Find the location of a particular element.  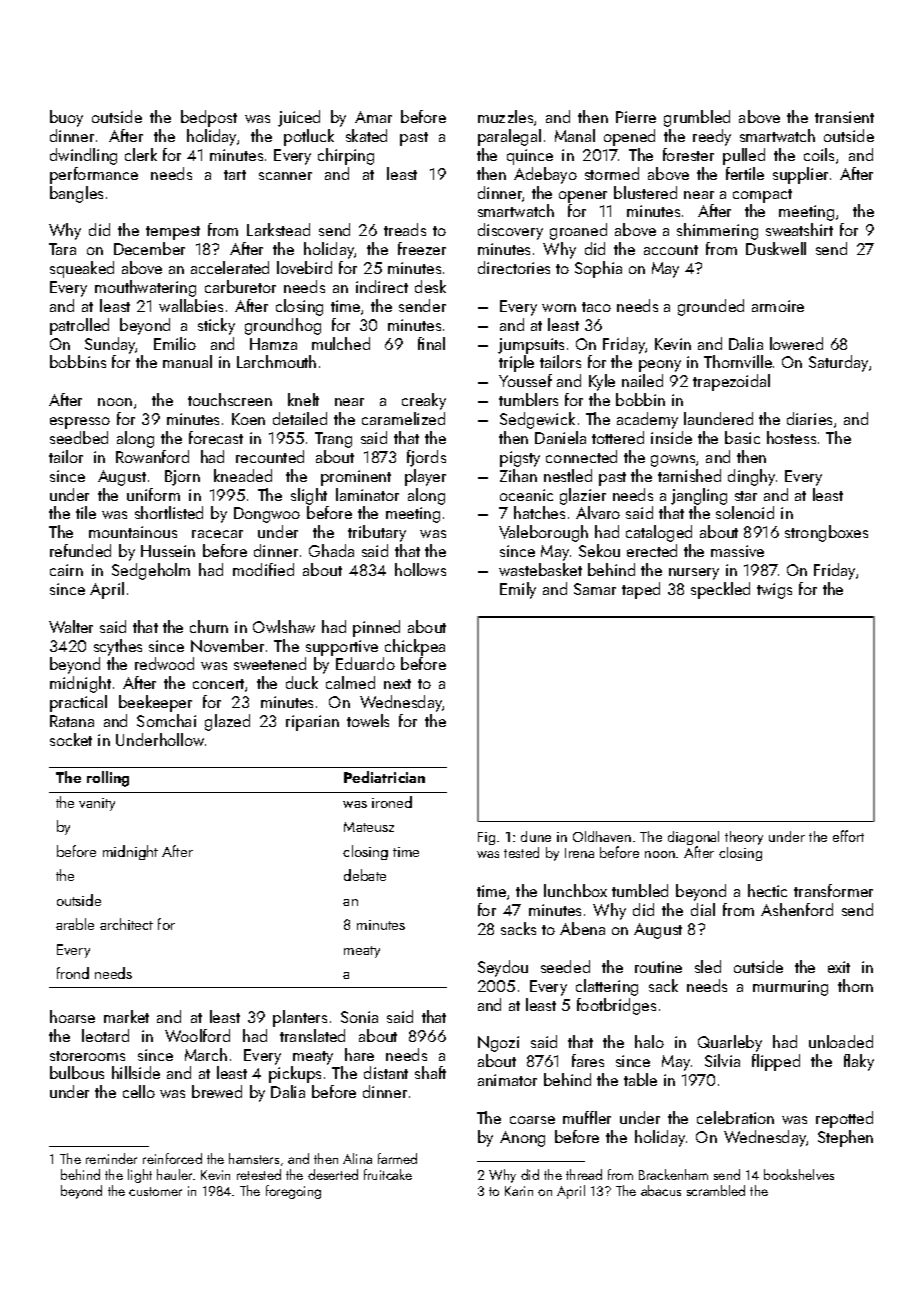

Manal is located at coordinates (575, 135).
